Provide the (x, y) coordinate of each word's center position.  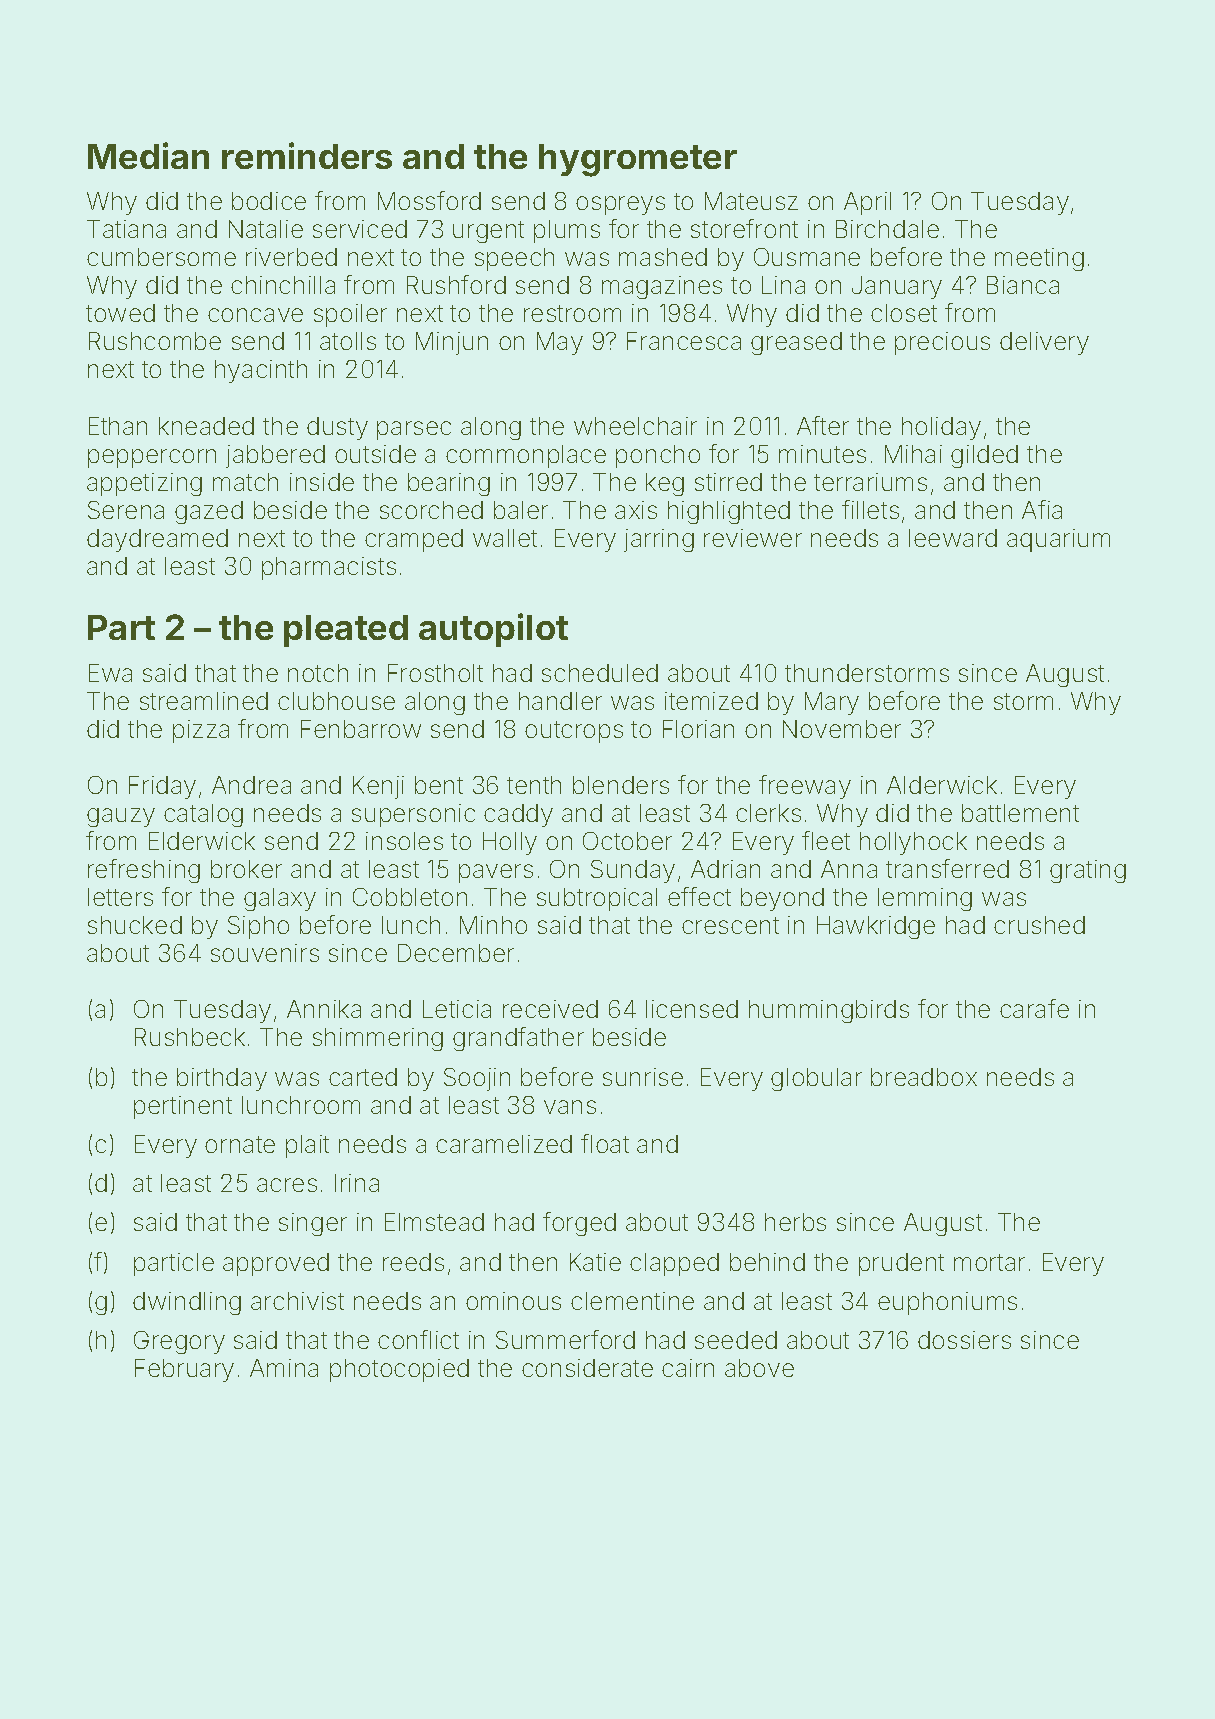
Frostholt (435, 673)
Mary (832, 703)
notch (318, 673)
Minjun (452, 343)
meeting (1039, 259)
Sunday (633, 871)
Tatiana (126, 229)
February (184, 1370)
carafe (1034, 1008)
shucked (135, 925)
